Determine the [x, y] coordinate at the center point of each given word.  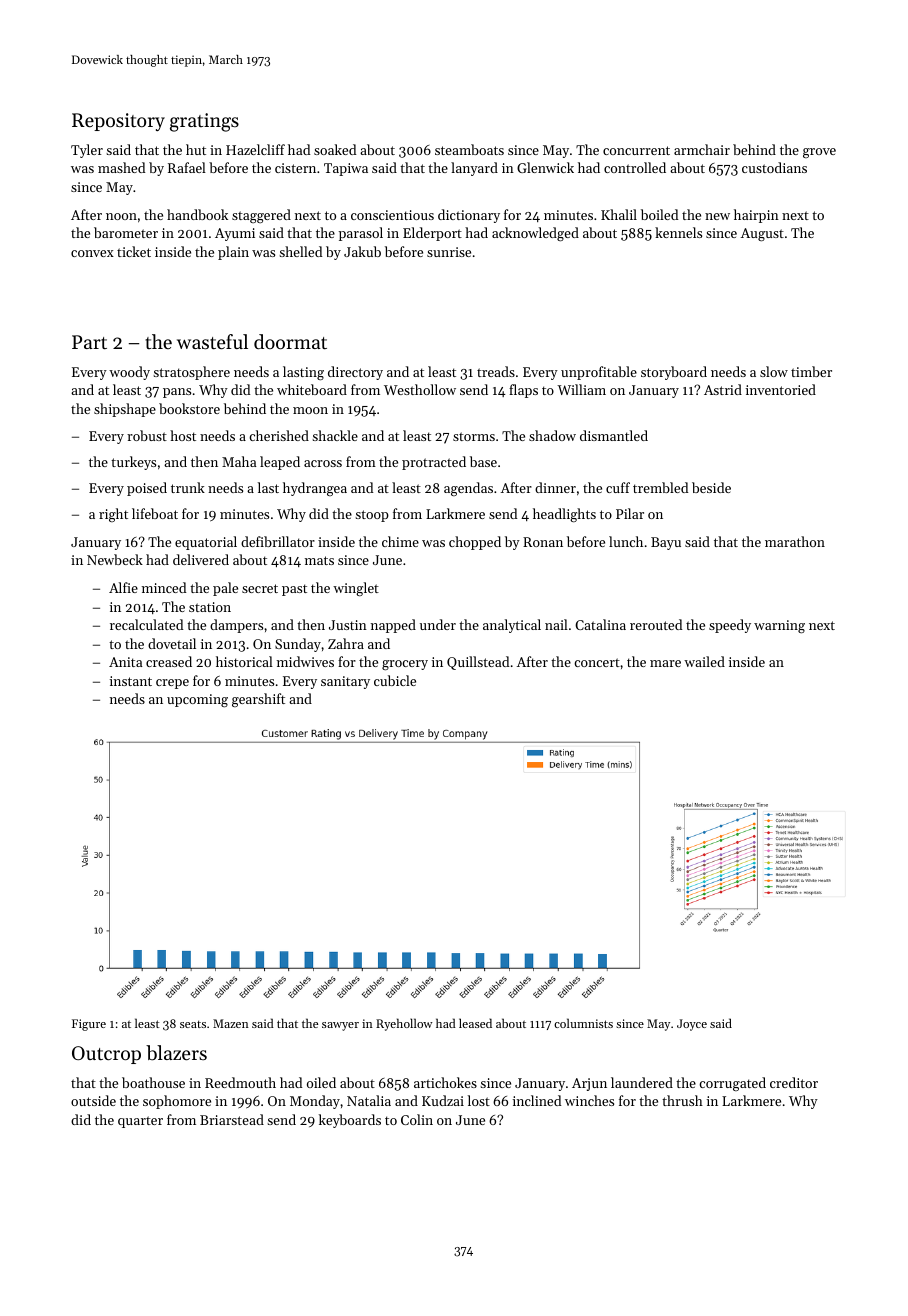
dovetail [172, 643]
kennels [678, 232]
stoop [372, 516]
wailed [704, 661]
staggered [261, 216]
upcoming [197, 700]
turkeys [133, 463]
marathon [795, 541]
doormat [290, 341]
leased [475, 1023]
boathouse [153, 1082]
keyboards [350, 1121]
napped [393, 626]
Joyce [692, 1025]
